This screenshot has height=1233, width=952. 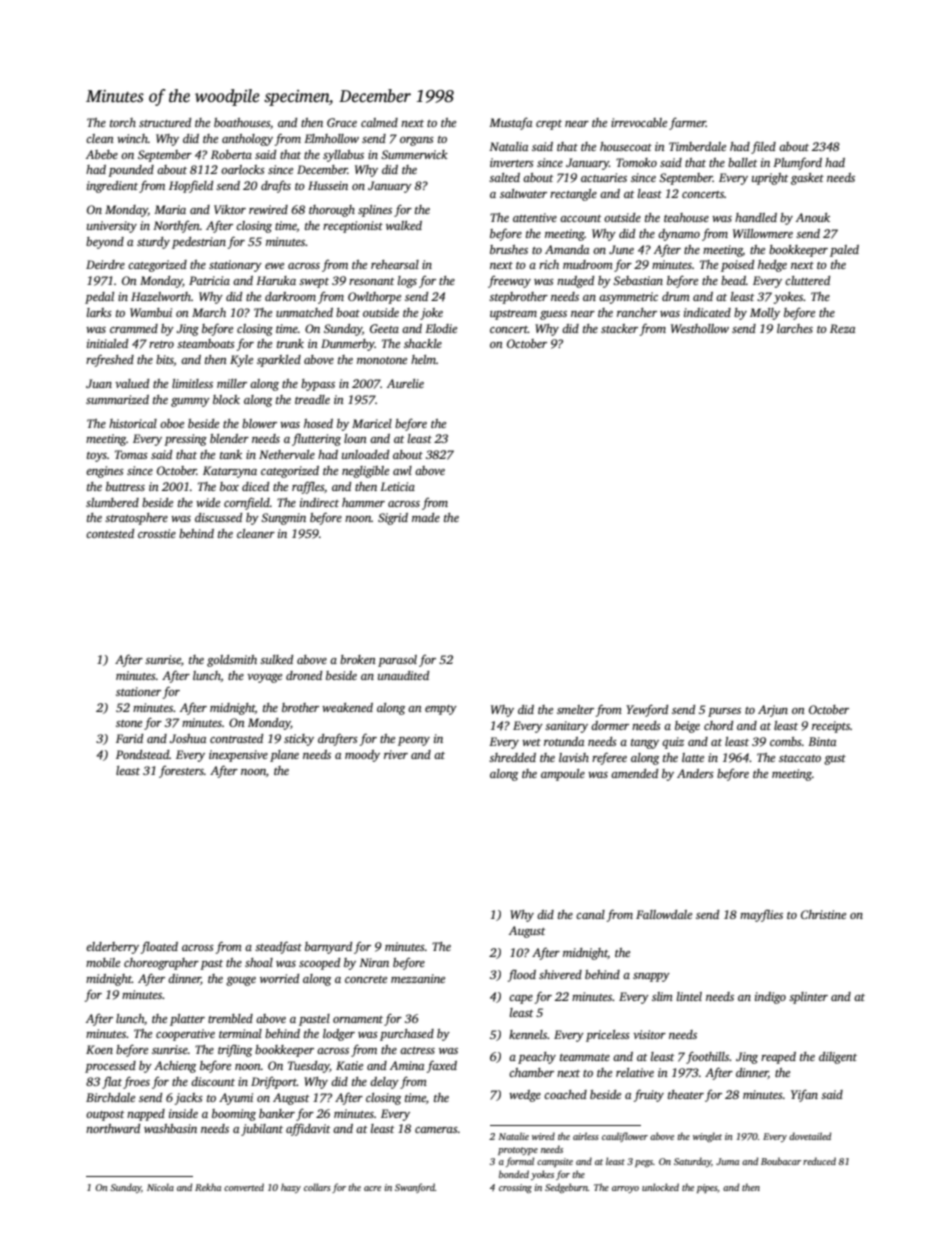 What do you see at coordinates (291, 1188) in the screenshot?
I see `hazy` at bounding box center [291, 1188].
